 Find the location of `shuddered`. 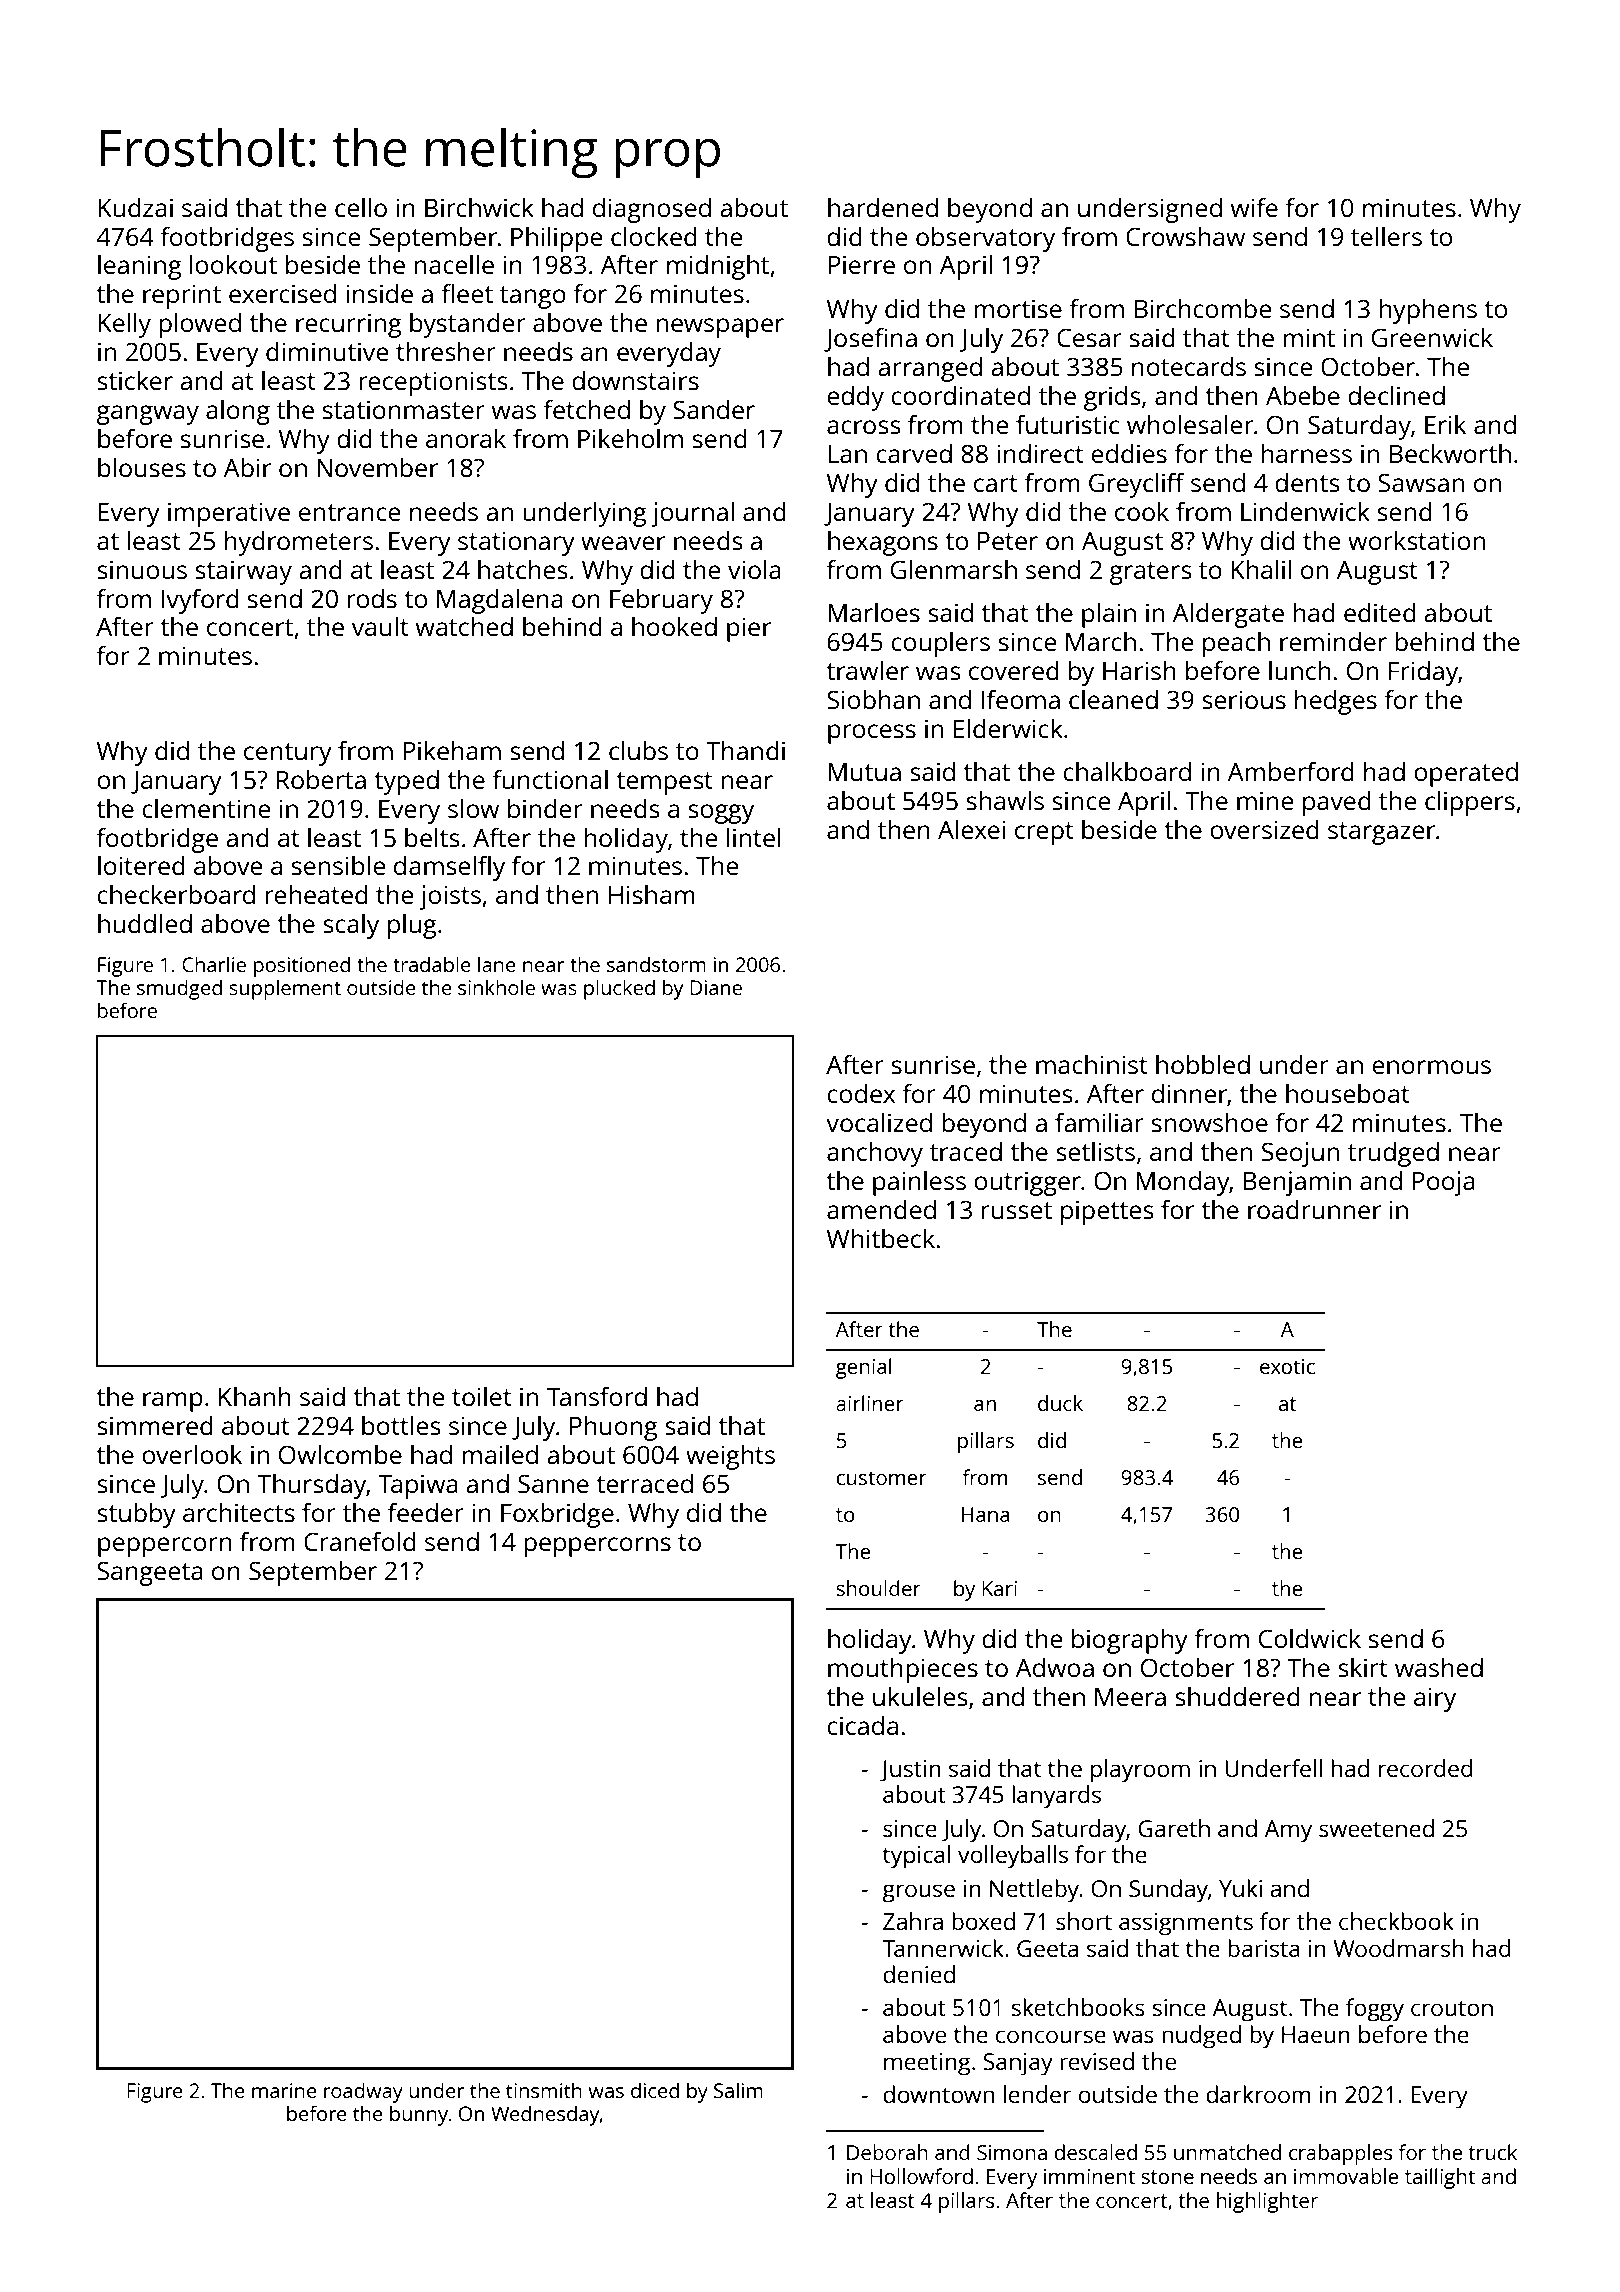

shuddered is located at coordinates (1237, 1696).
